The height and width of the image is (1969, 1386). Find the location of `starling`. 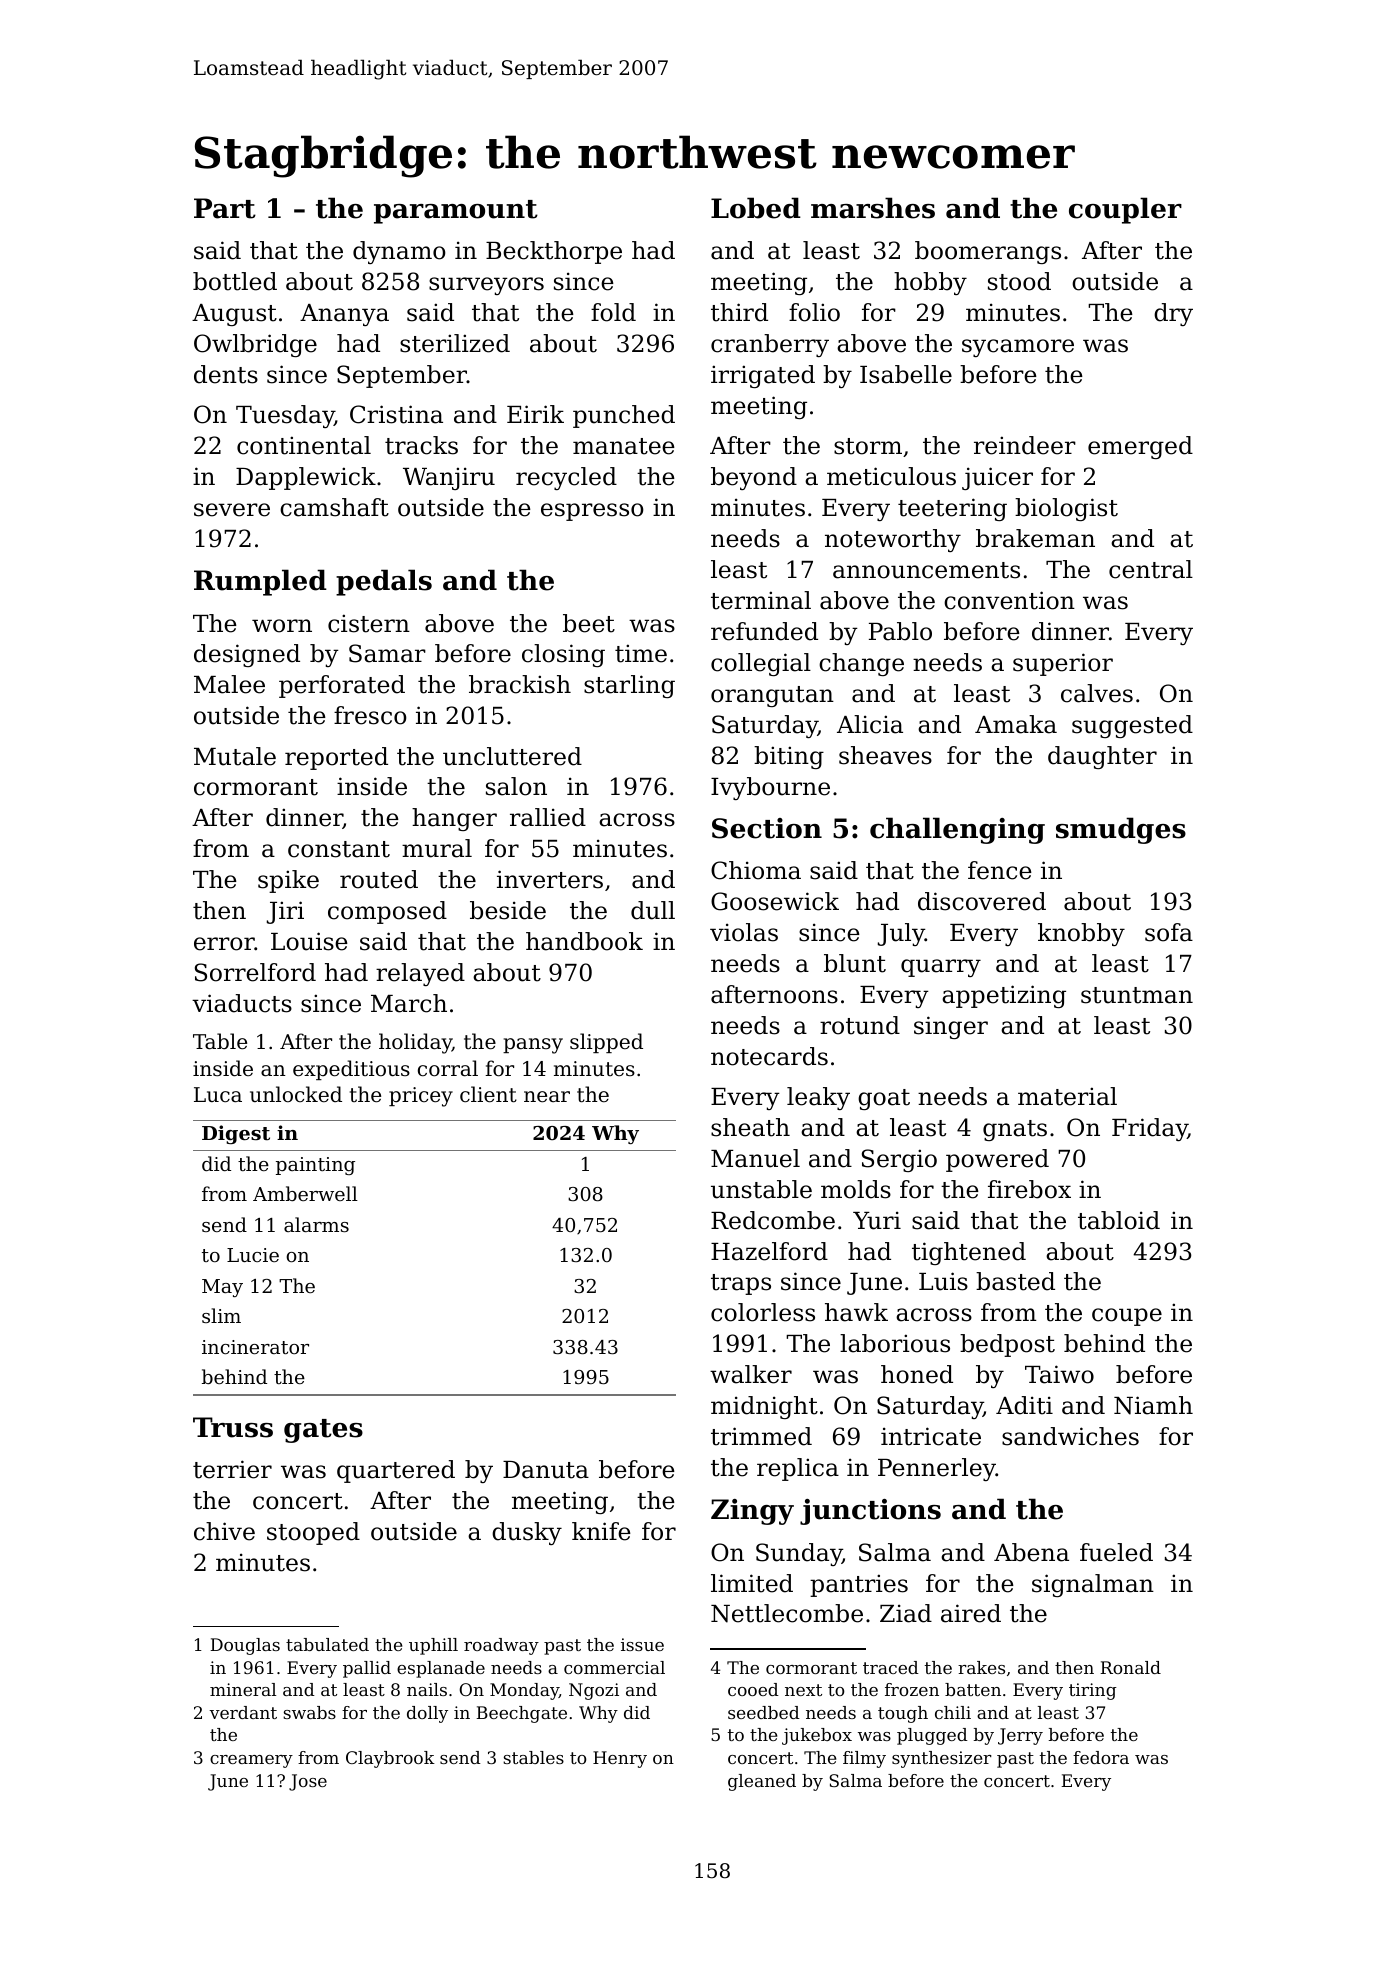

starling is located at coordinates (629, 686).
